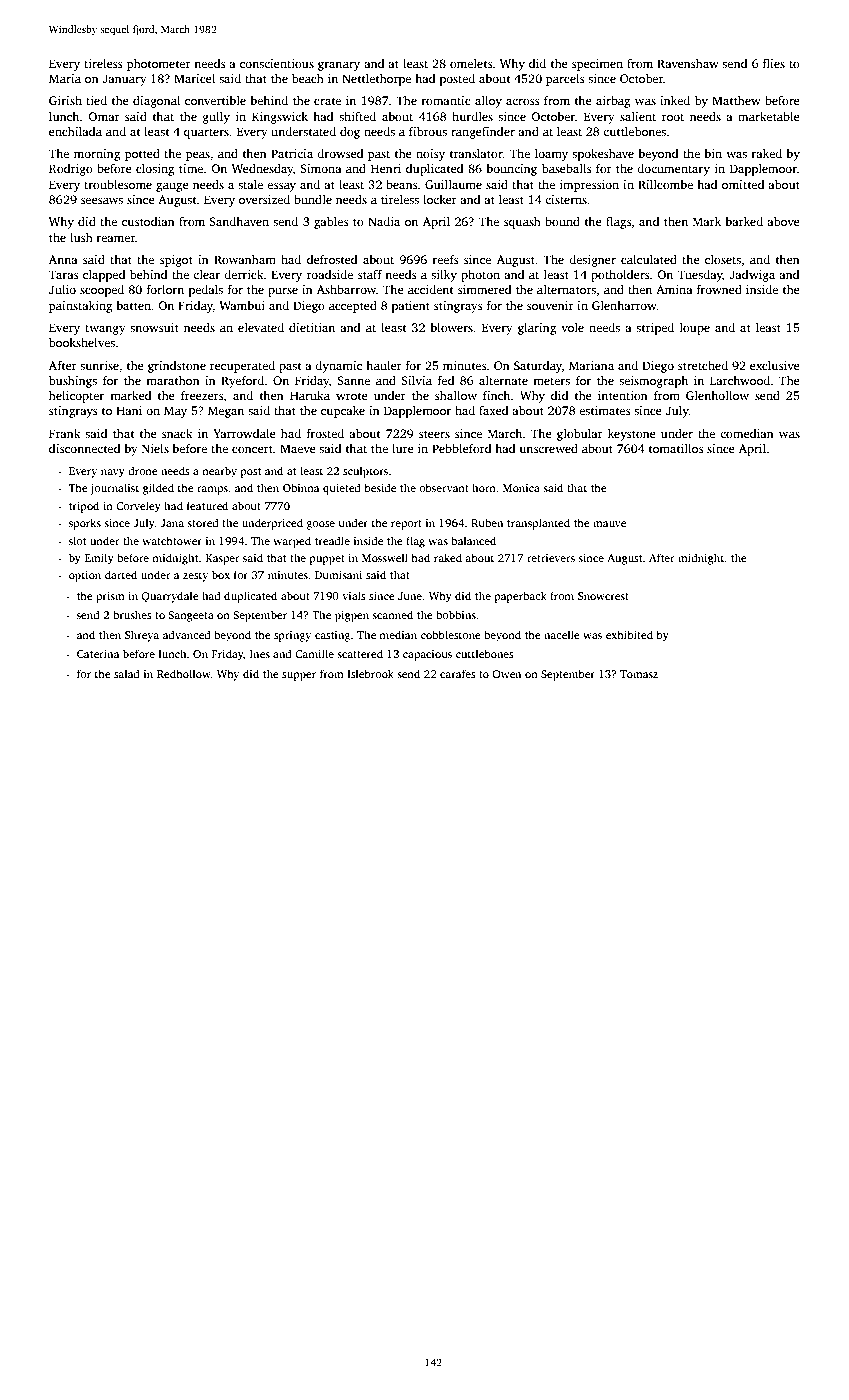  What do you see at coordinates (428, 131) in the document?
I see `fibrous` at bounding box center [428, 131].
